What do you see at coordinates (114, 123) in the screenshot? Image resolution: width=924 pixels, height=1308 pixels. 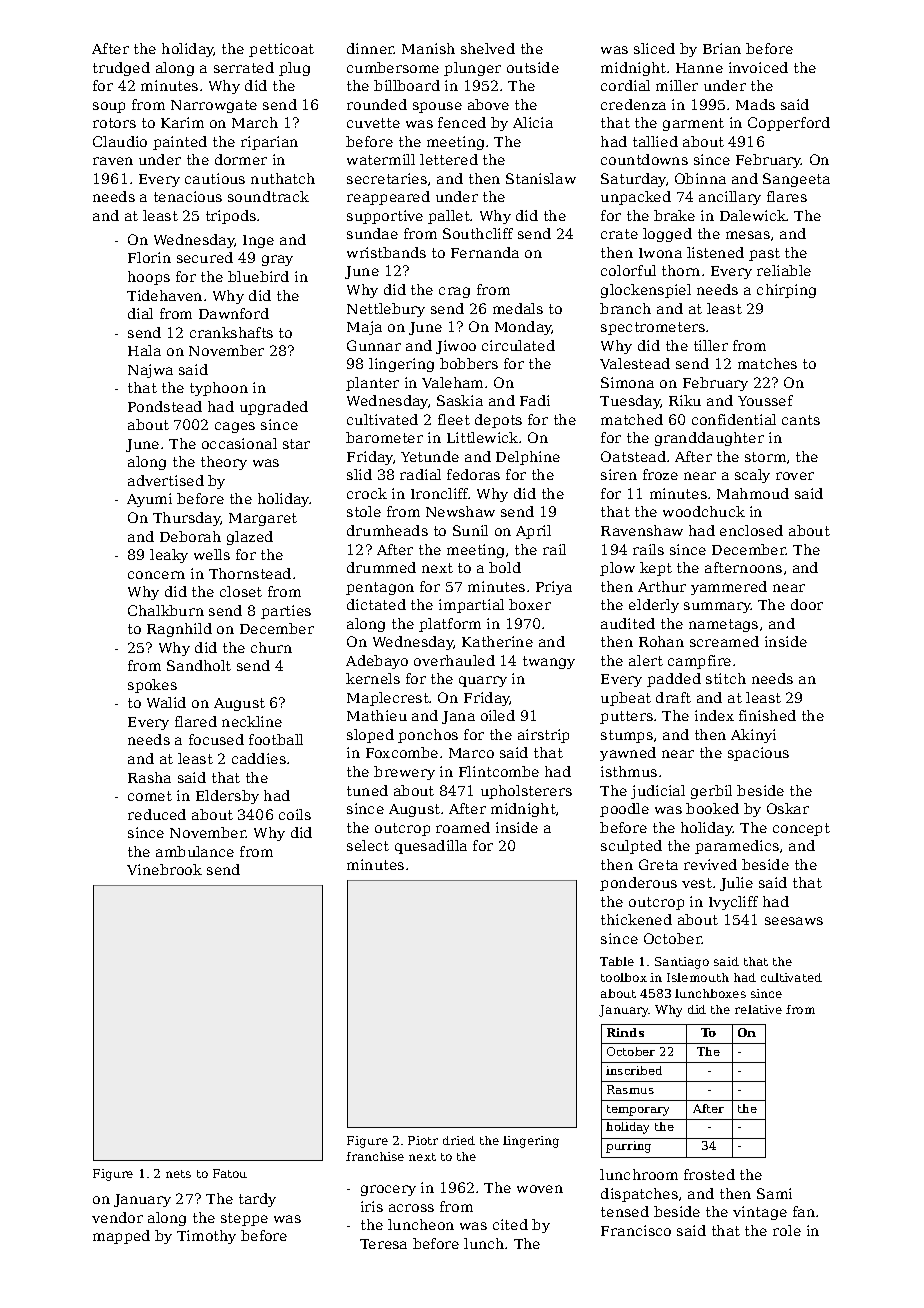 I see `rotors` at bounding box center [114, 123].
